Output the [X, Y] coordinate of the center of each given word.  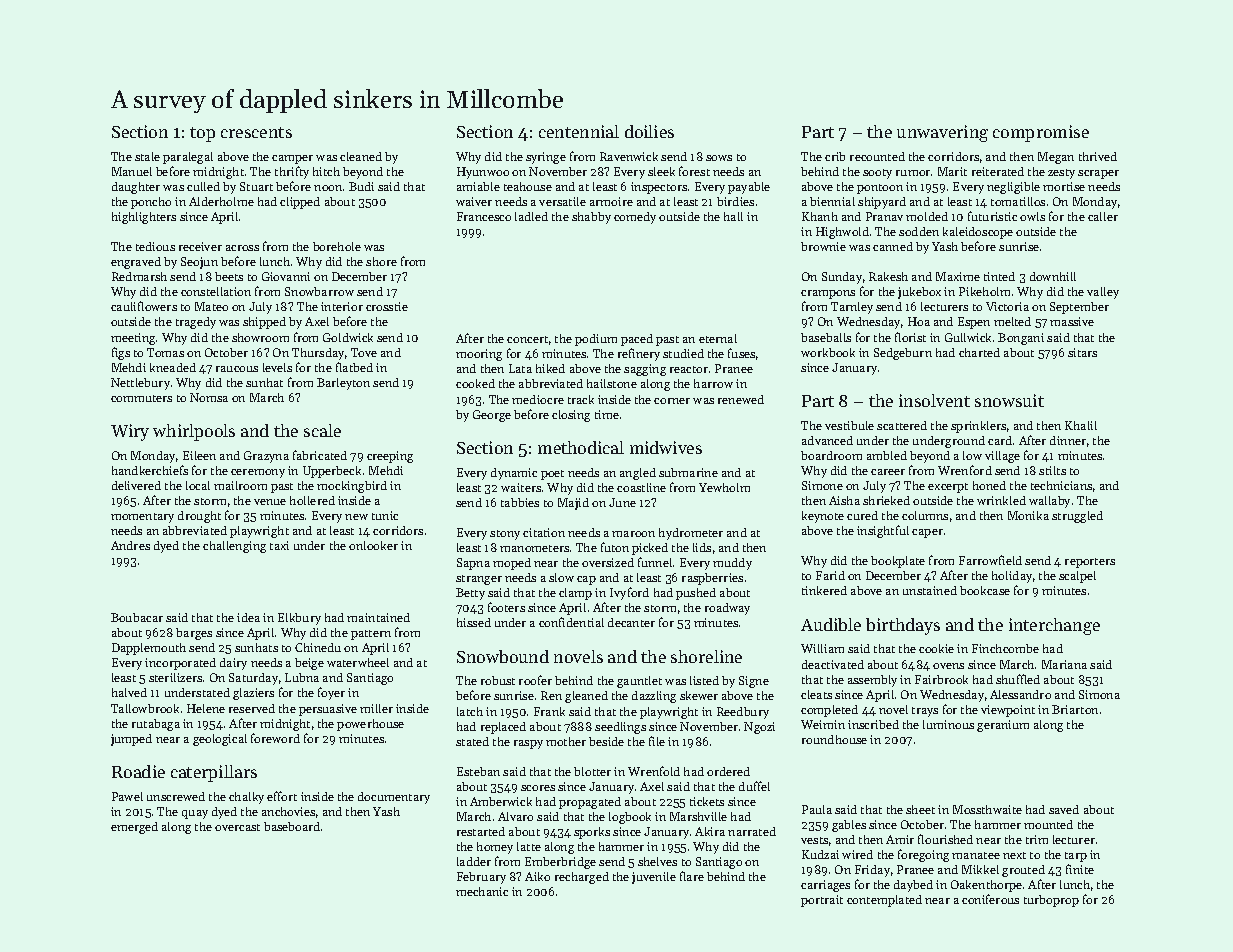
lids [702, 547]
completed [829, 711]
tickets [707, 801]
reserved [252, 708]
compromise [1041, 133]
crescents [256, 132]
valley [1103, 293]
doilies [649, 131]
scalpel [1077, 577]
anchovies [288, 811]
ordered [728, 771]
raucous [237, 369]
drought [199, 517]
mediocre [538, 399]
